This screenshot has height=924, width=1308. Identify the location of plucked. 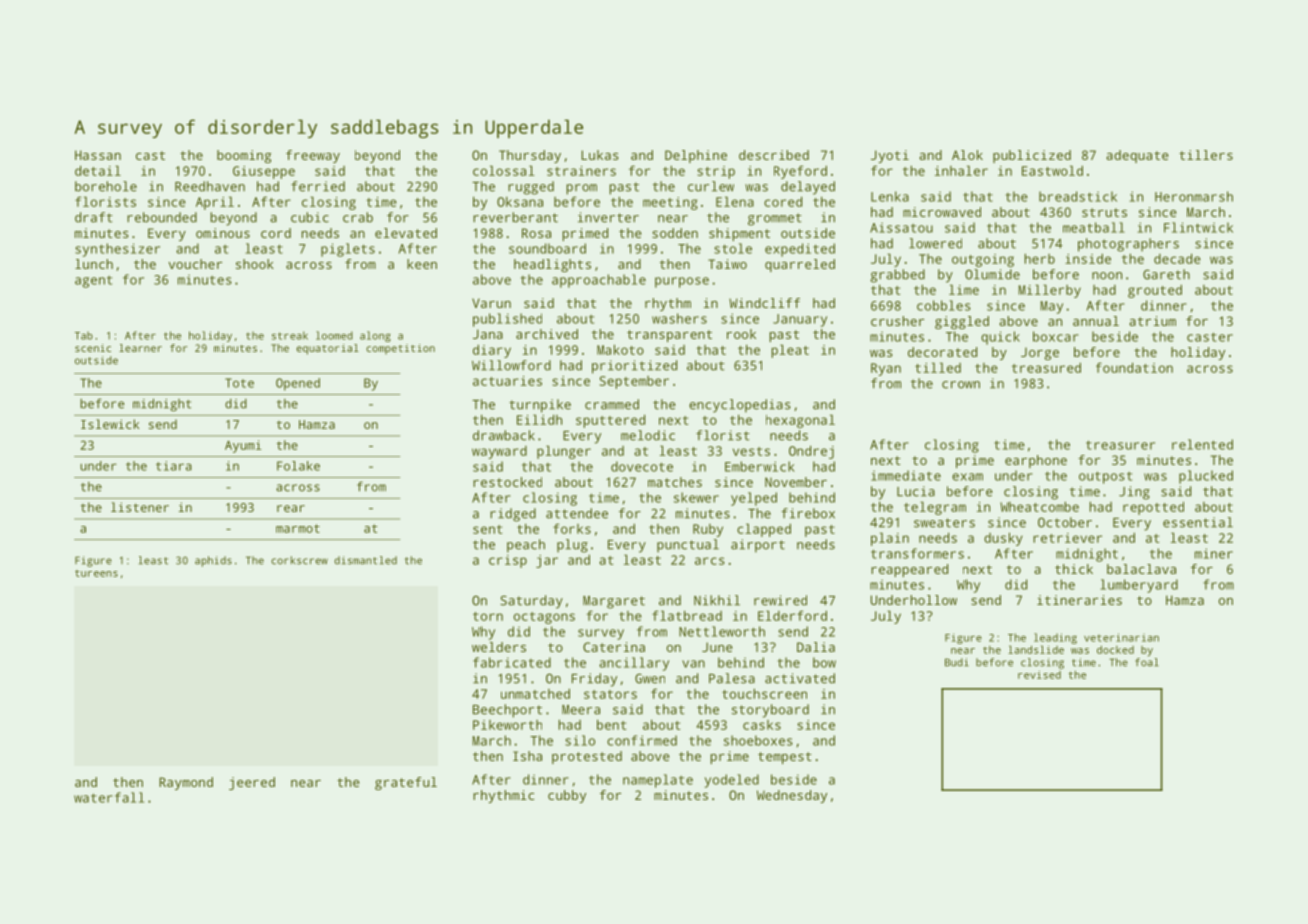
(1206, 477).
